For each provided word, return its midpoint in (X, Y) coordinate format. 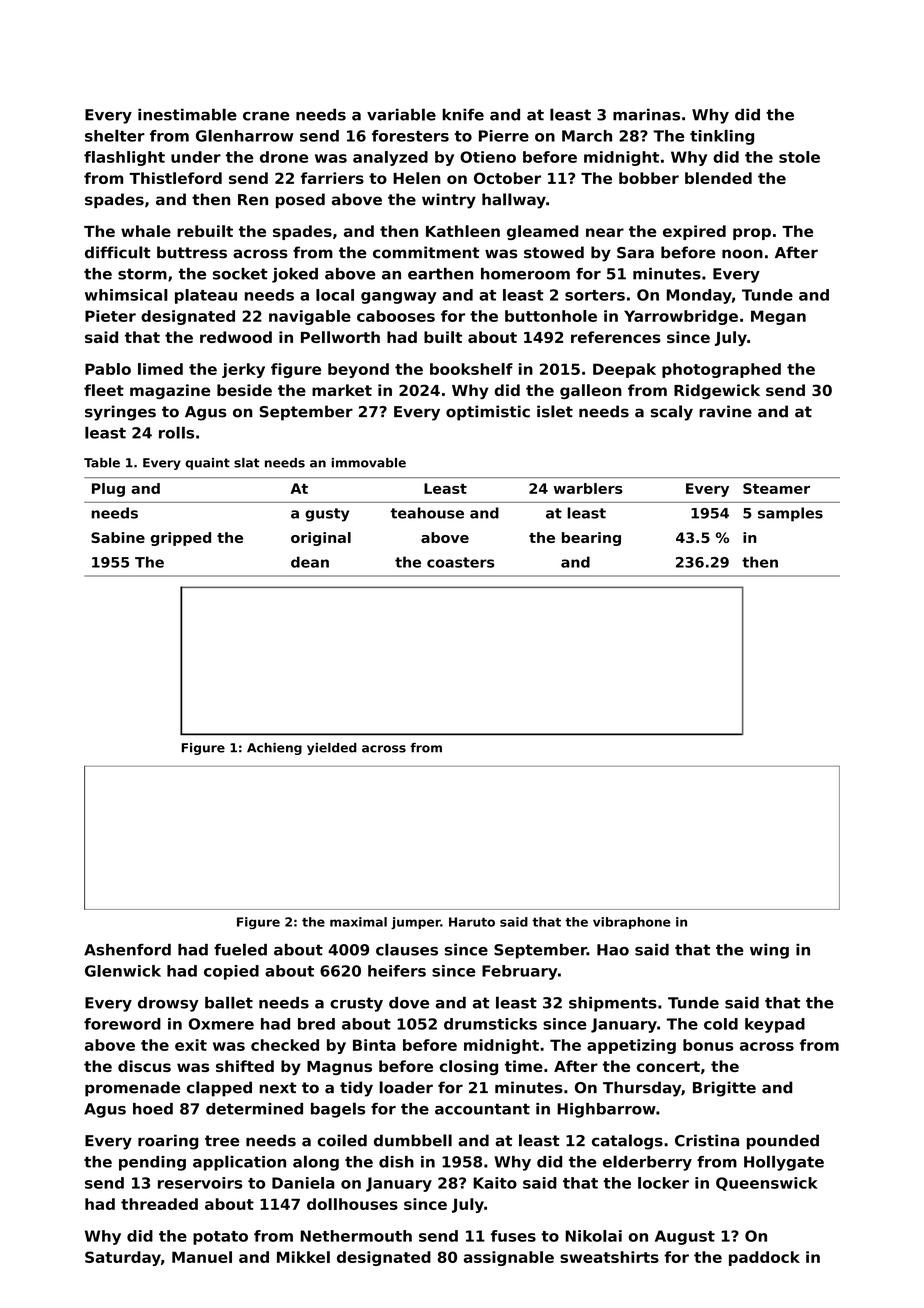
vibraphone (632, 923)
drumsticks (490, 1024)
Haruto (472, 922)
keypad (775, 1025)
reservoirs (200, 1183)
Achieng (274, 749)
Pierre (504, 136)
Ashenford (127, 950)
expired (694, 232)
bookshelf (471, 369)
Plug (108, 490)
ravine (725, 411)
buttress (192, 252)
